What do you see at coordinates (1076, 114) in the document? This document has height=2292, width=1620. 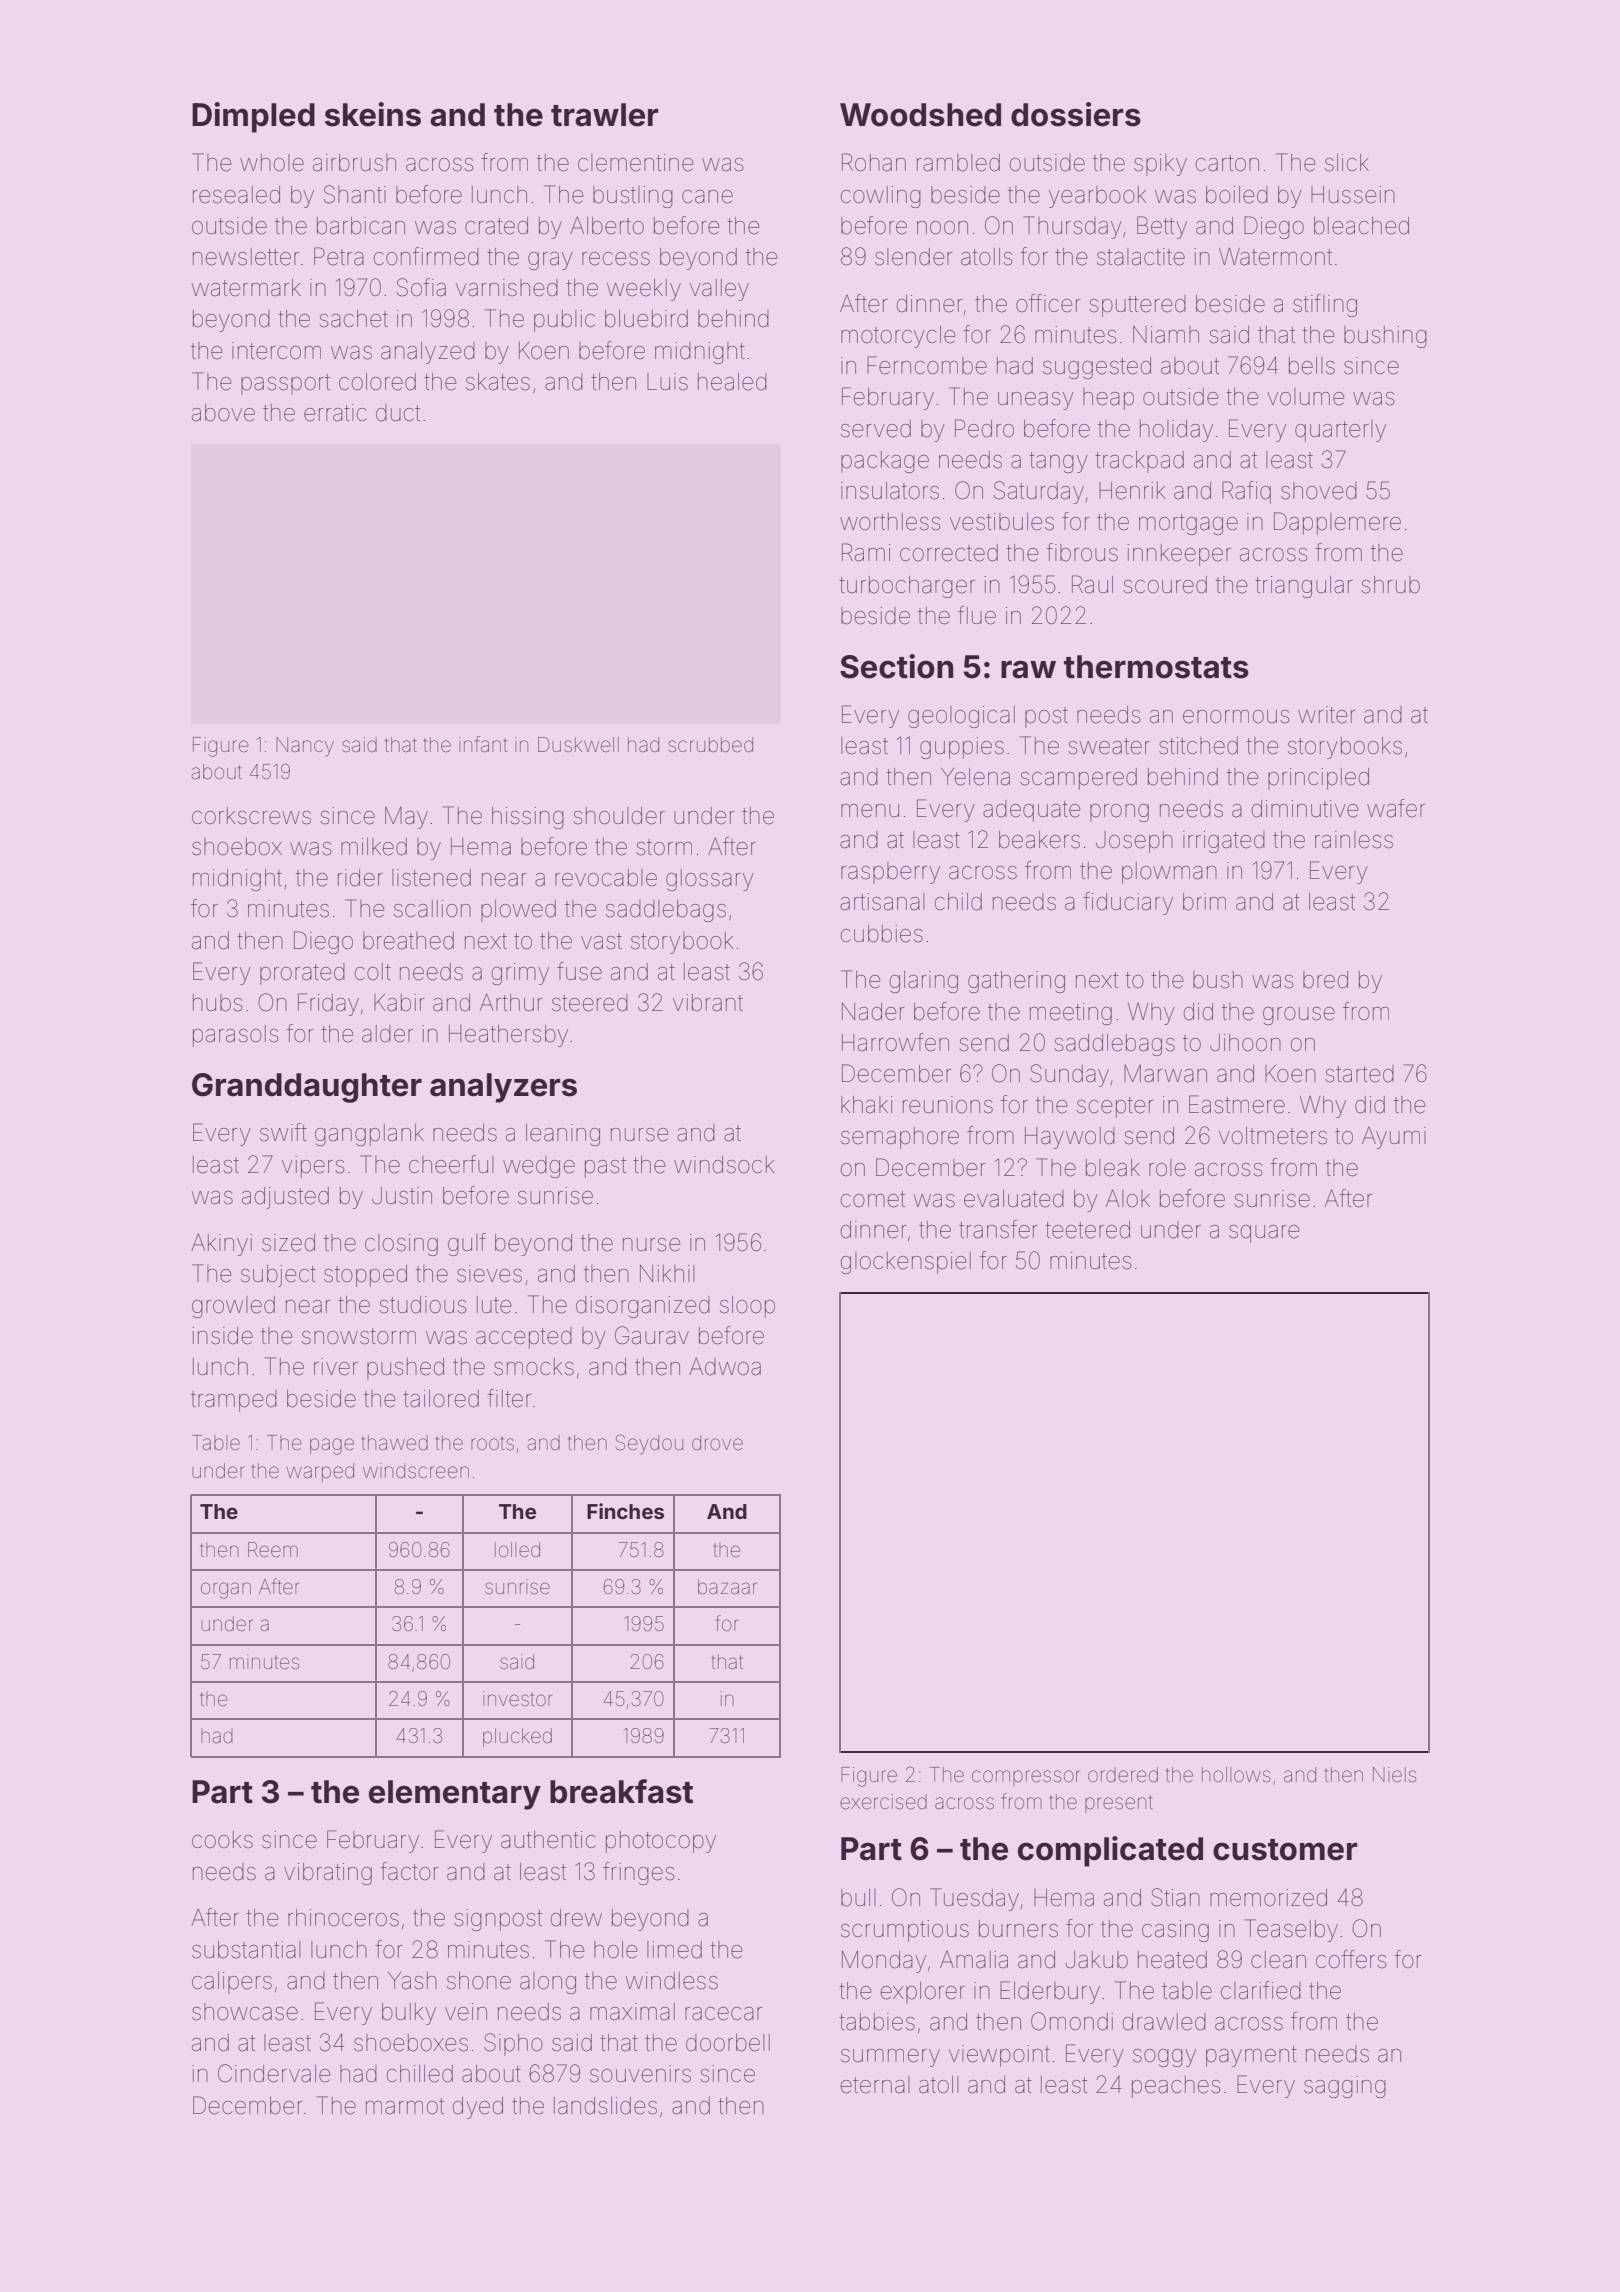 I see `dossiers` at bounding box center [1076, 114].
